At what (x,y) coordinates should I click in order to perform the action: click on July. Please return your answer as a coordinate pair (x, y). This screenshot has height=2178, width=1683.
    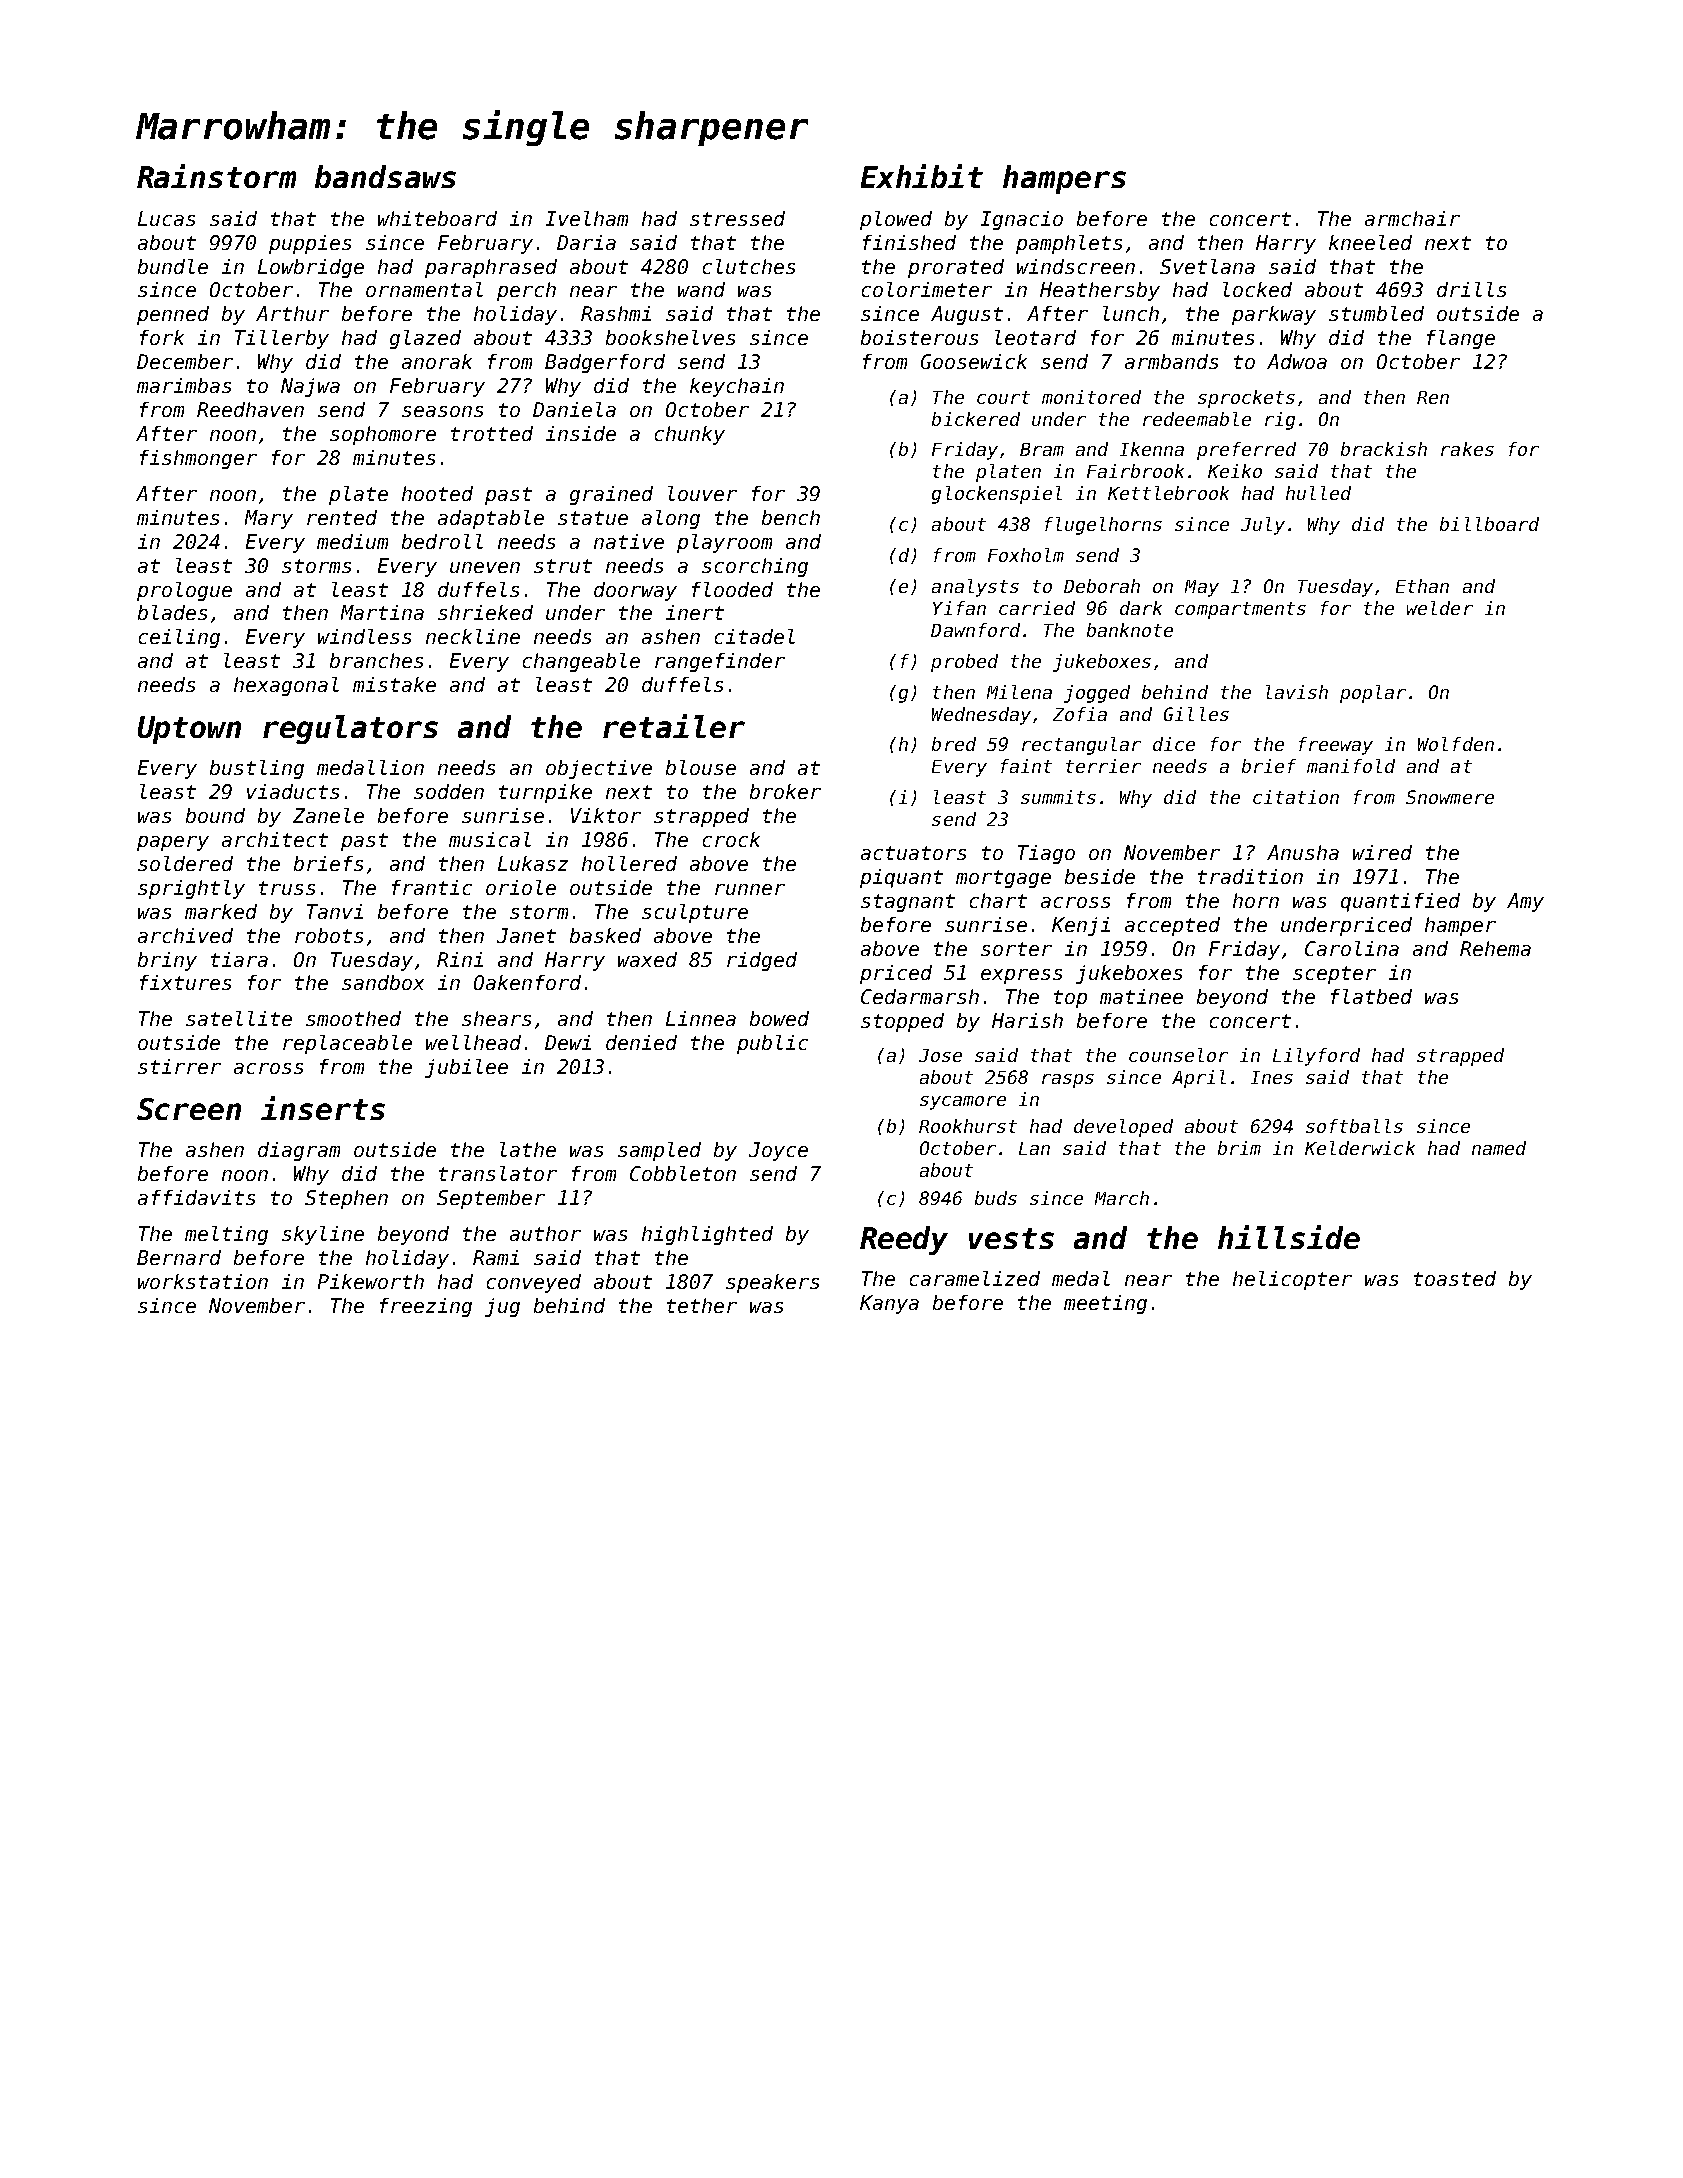
    Looking at the image, I should click on (1263, 526).
